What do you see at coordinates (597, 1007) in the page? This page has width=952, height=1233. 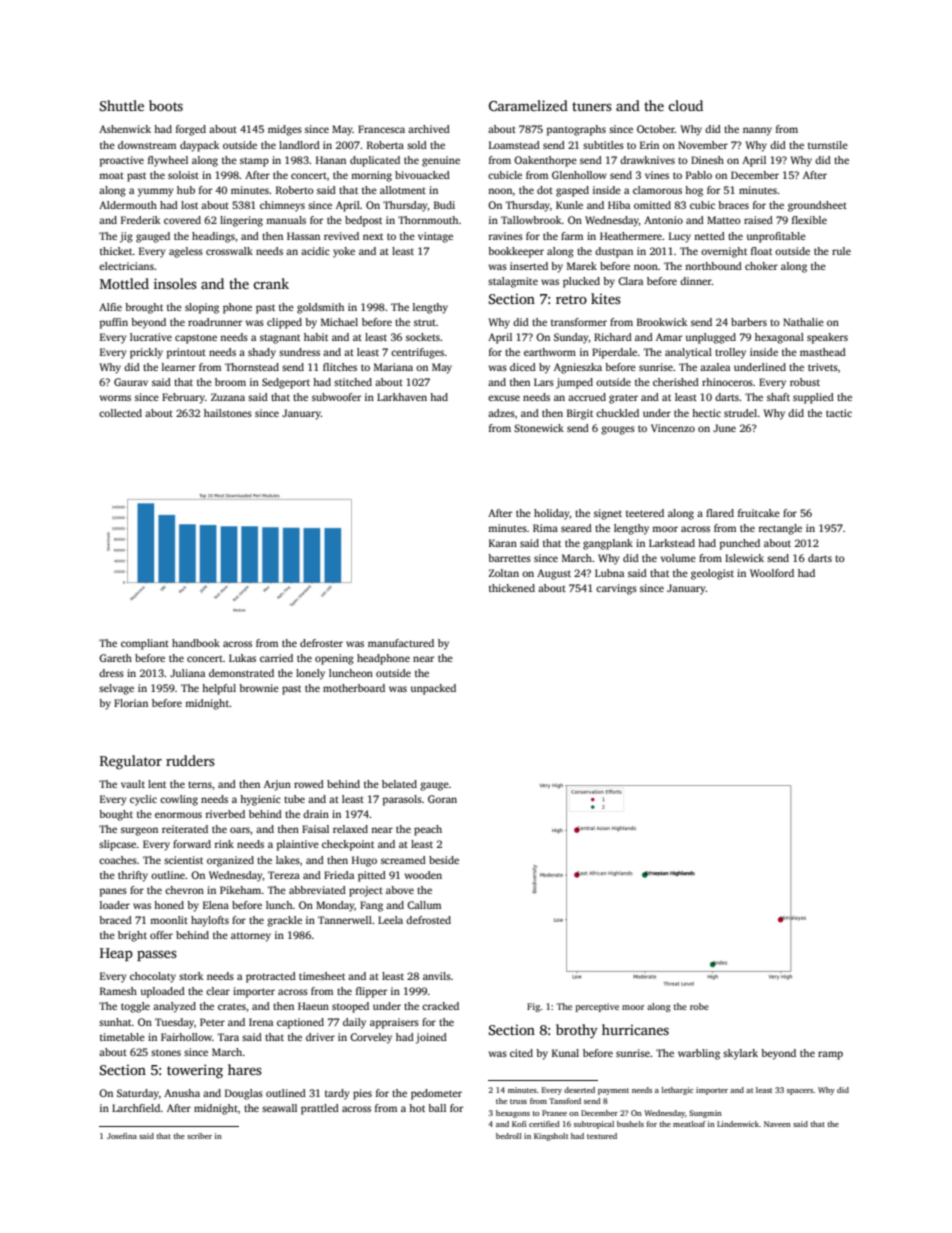 I see `perceptive` at bounding box center [597, 1007].
